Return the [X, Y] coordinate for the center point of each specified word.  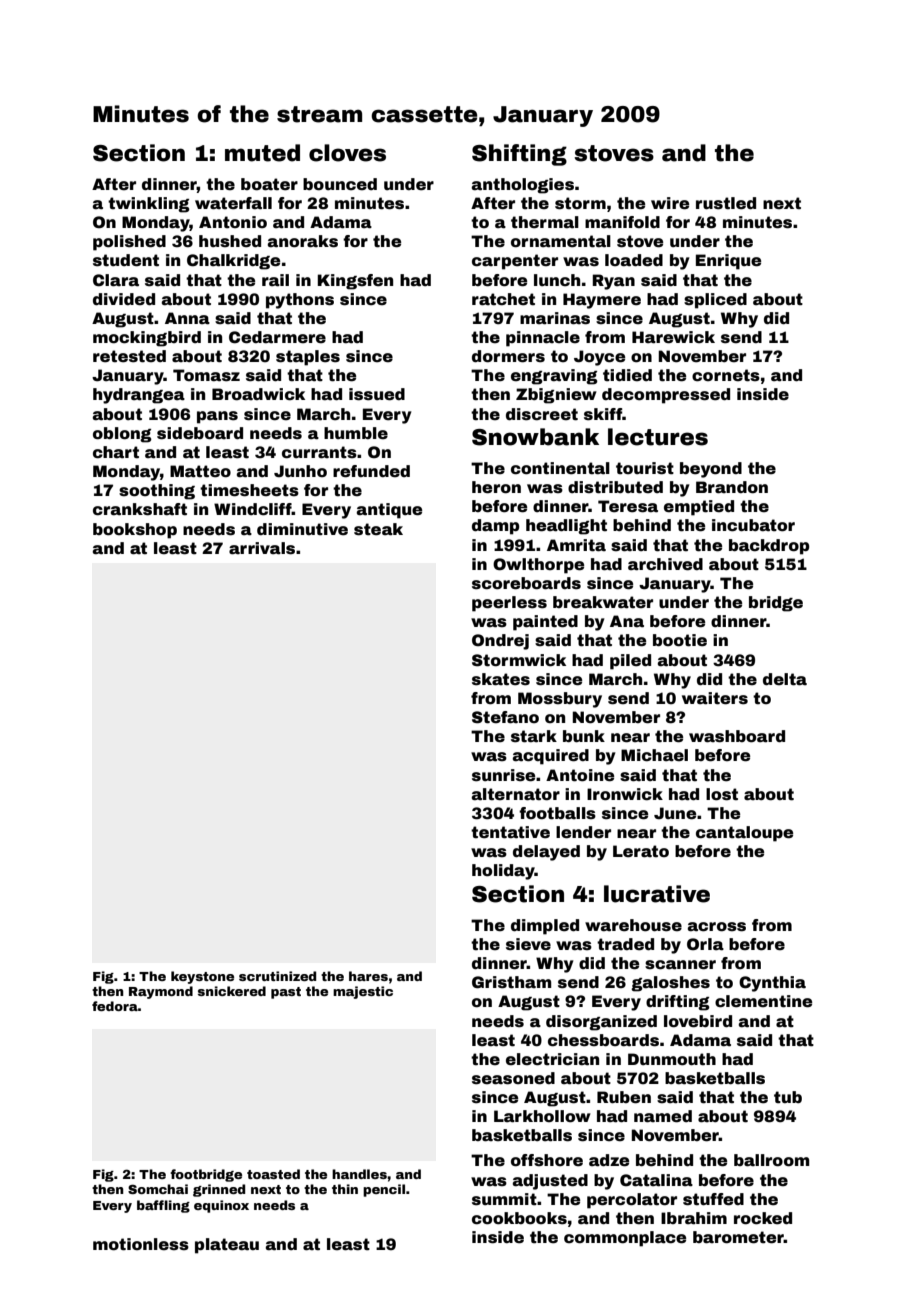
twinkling [149, 205]
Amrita [576, 545]
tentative [510, 832]
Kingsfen [355, 282]
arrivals [262, 548]
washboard [737, 736]
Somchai [158, 1189]
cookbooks [519, 1218]
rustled [726, 203]
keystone [202, 977]
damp [495, 527]
